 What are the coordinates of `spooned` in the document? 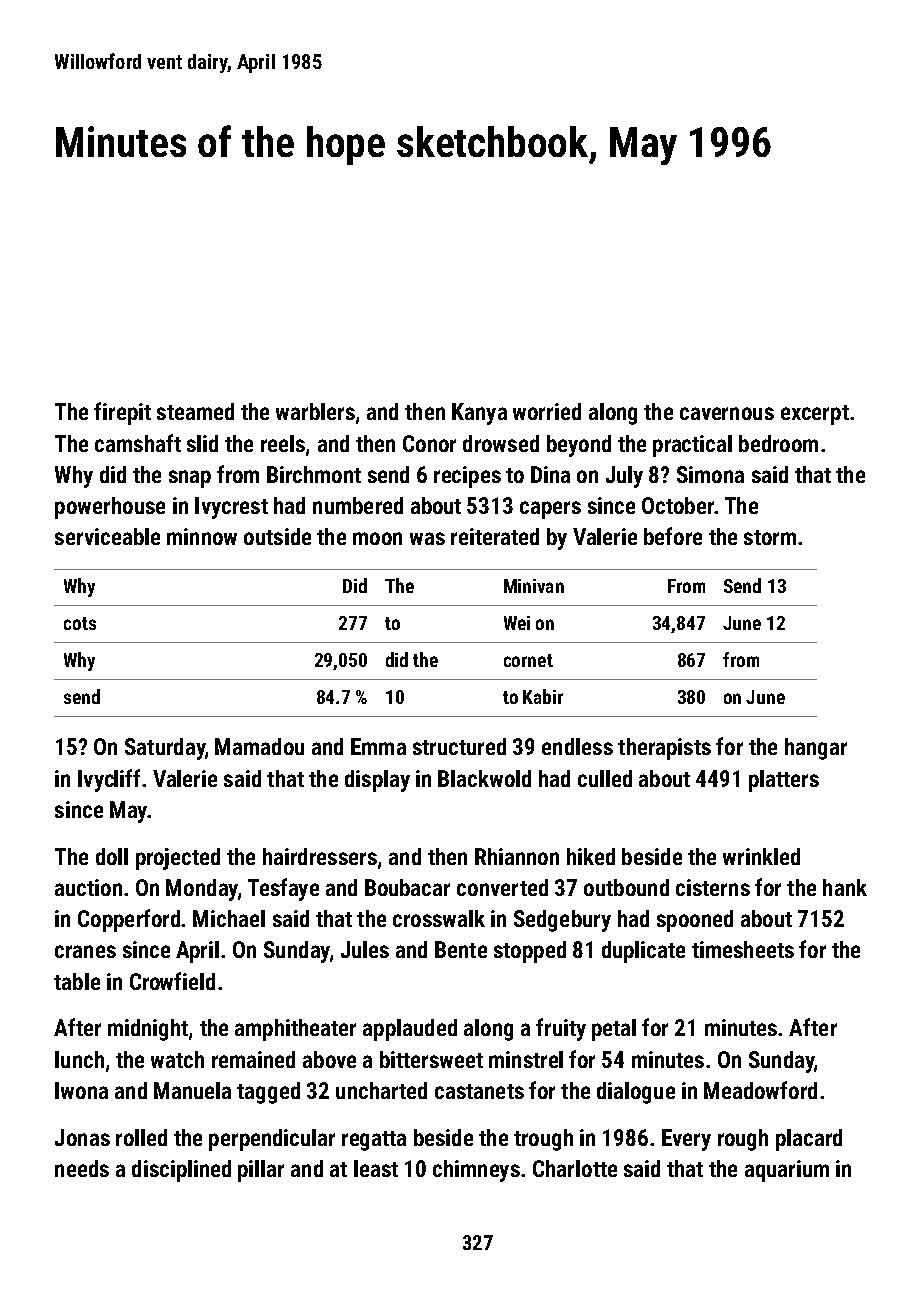 It's located at (695, 921).
